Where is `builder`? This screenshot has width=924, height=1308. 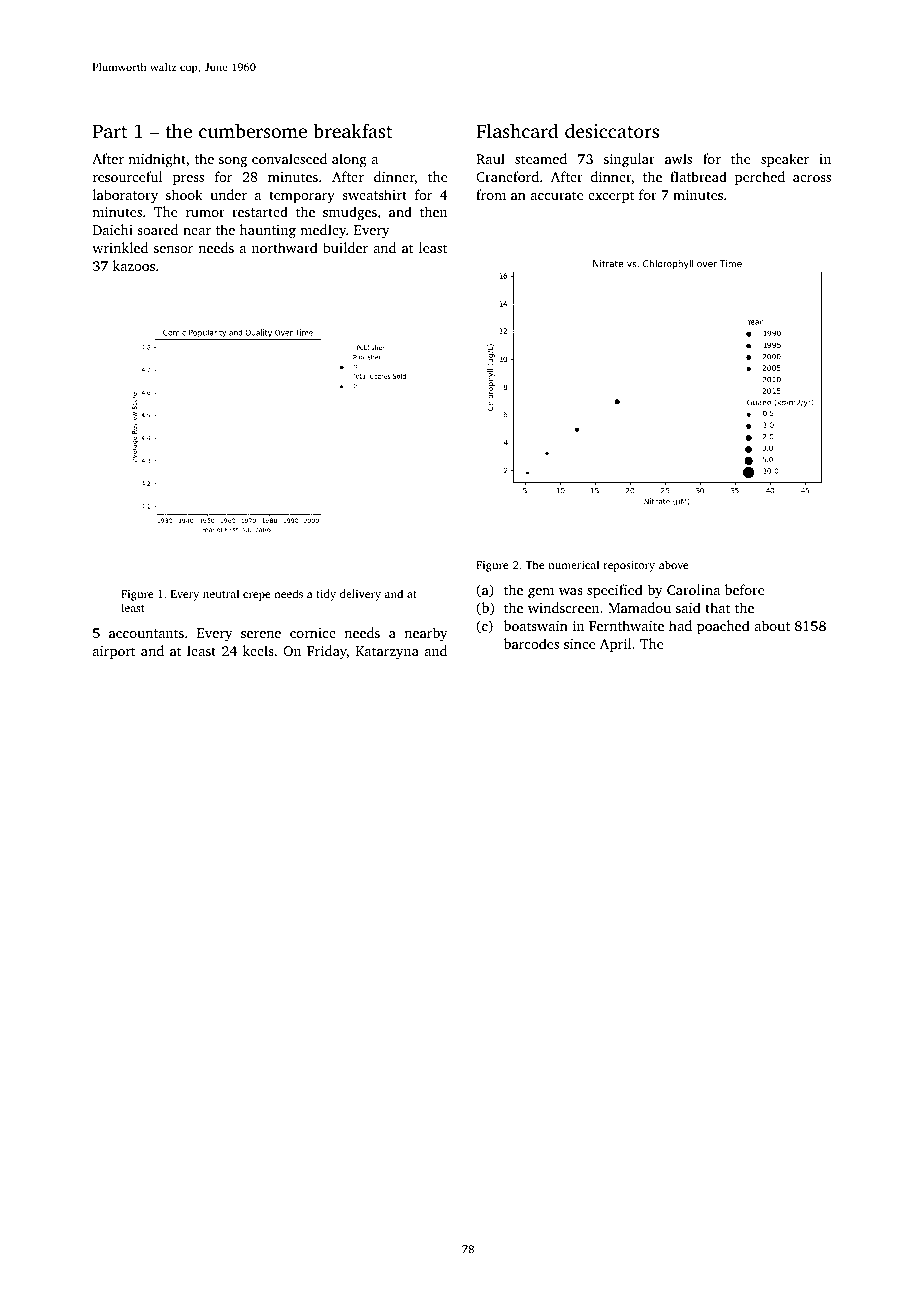 builder is located at coordinates (345, 247).
